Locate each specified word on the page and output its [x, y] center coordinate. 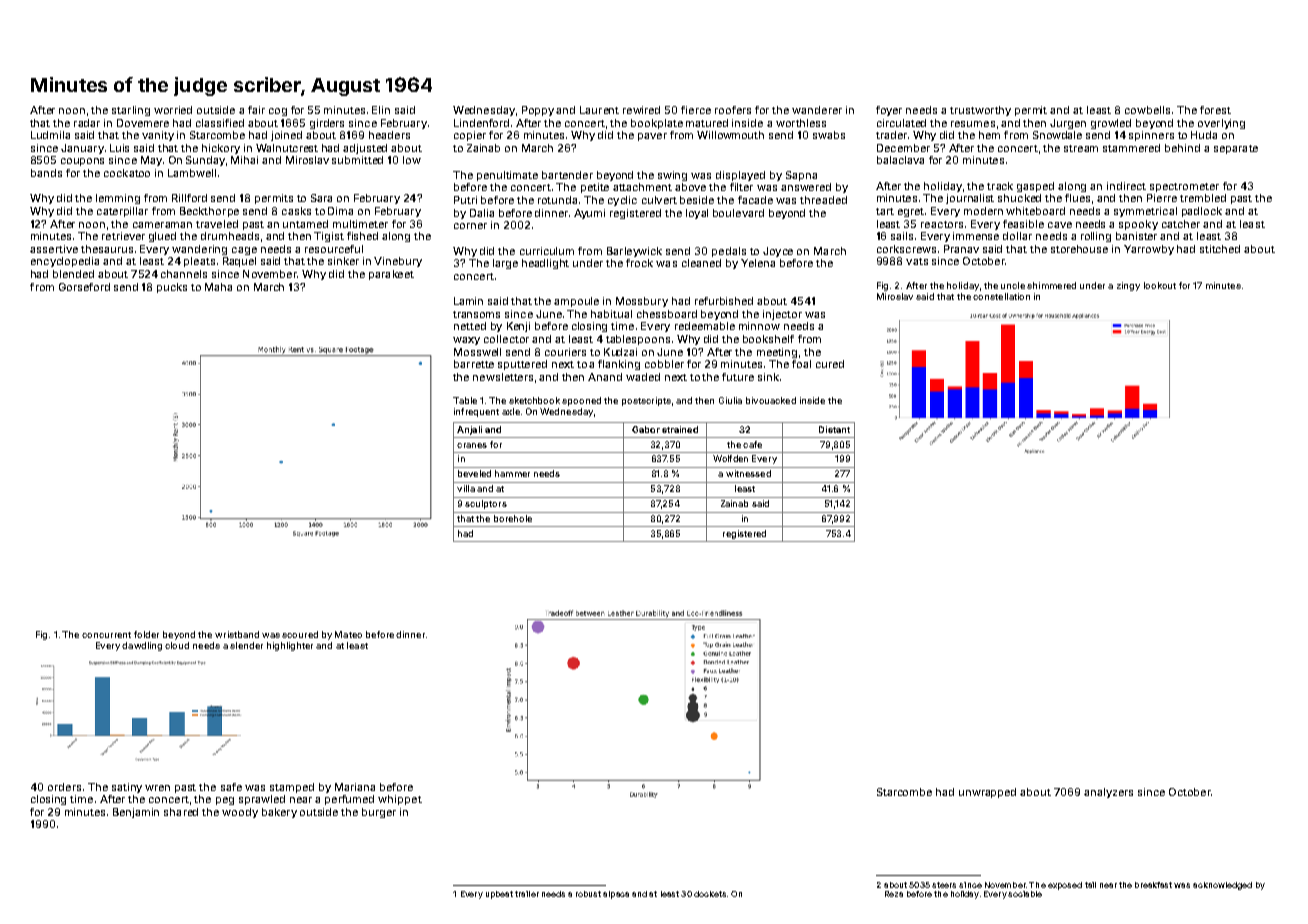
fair [256, 110]
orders [64, 787]
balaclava [900, 160]
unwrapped [987, 793]
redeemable [705, 326]
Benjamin [136, 813]
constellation [1001, 296]
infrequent [476, 412]
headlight [545, 264]
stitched [1220, 249]
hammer [512, 473]
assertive [54, 249]
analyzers [1108, 793]
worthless [801, 123]
